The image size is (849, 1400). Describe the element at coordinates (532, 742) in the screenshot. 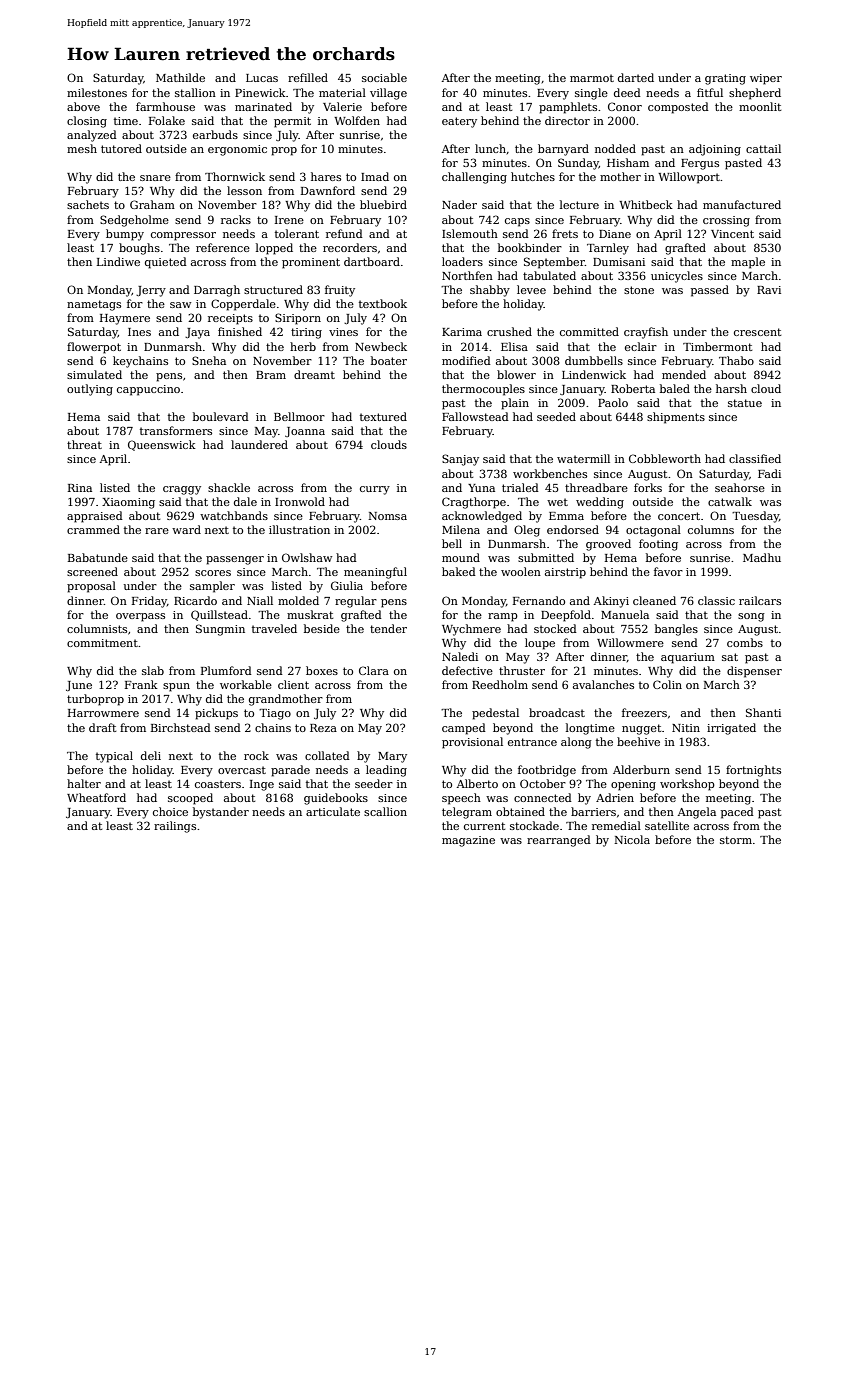

I see `entrance` at that location.
